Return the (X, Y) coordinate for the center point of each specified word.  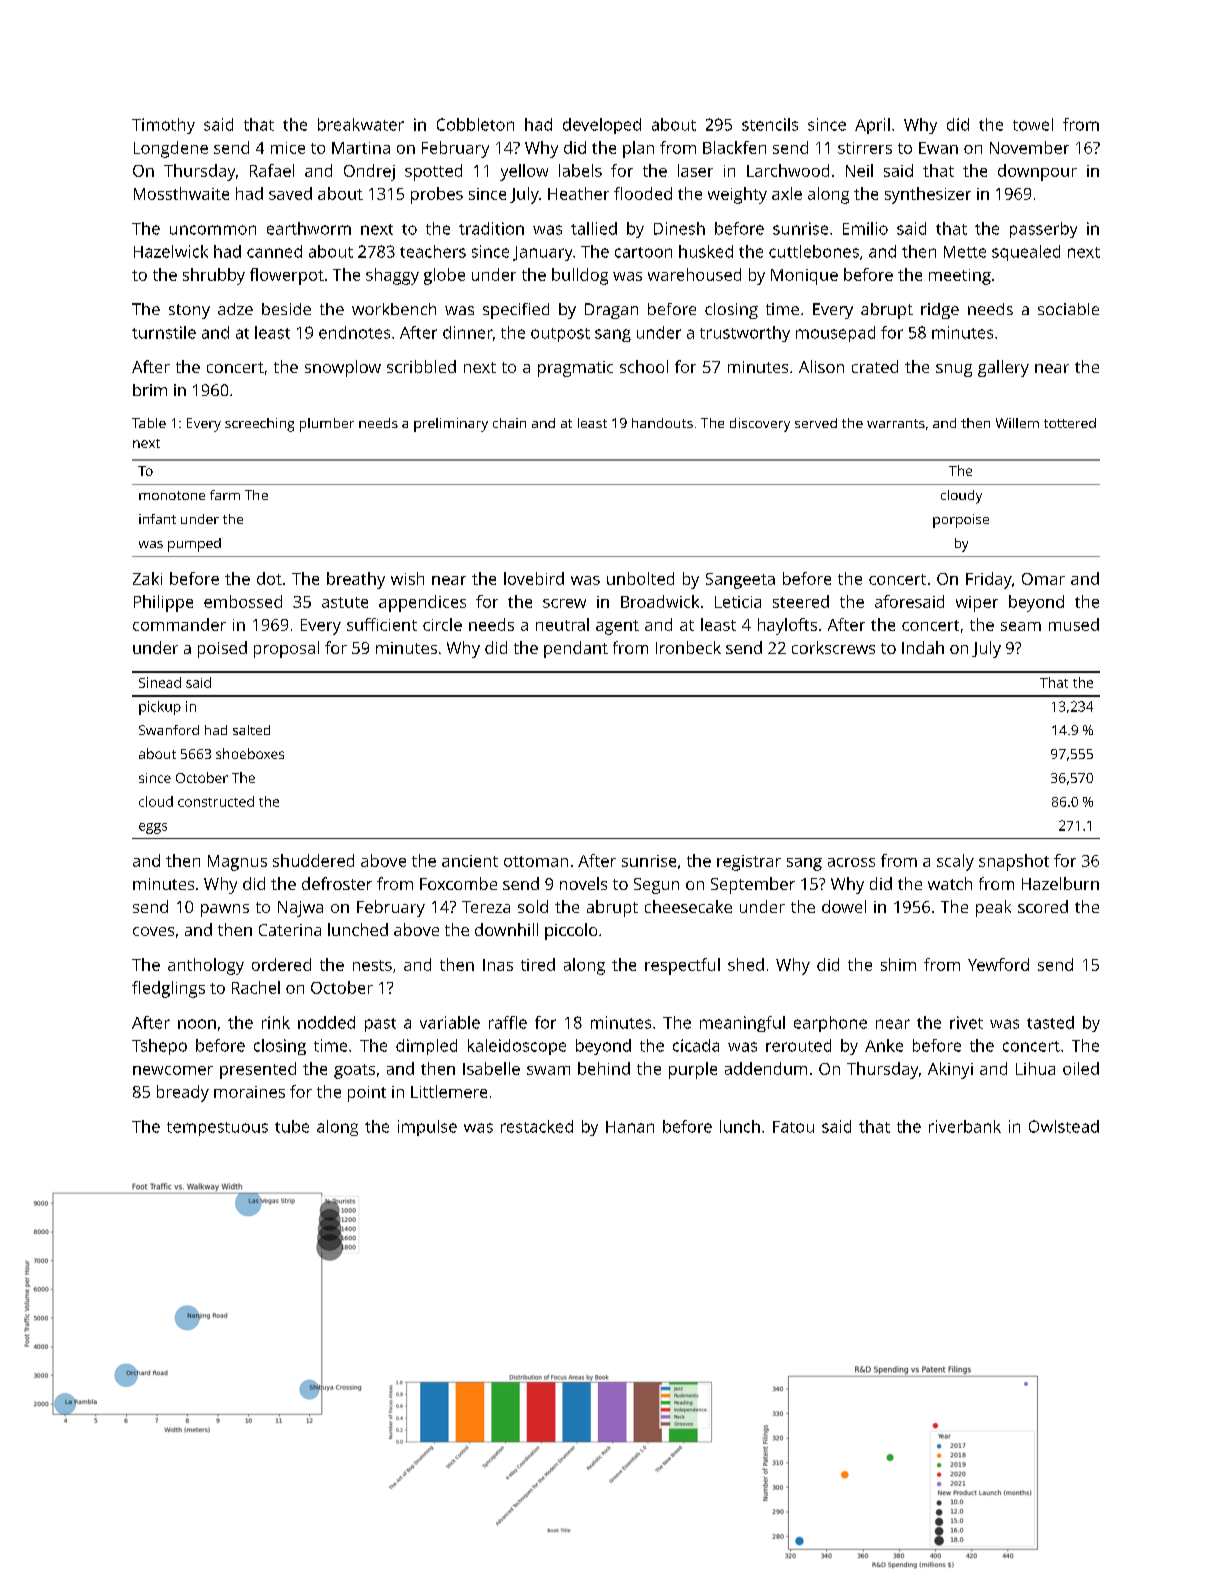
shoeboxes (250, 753)
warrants (896, 423)
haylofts (787, 626)
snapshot (1014, 862)
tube (292, 1126)
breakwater (361, 124)
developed (602, 126)
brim (150, 390)
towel (1033, 124)
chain (509, 423)
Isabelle (491, 1068)
